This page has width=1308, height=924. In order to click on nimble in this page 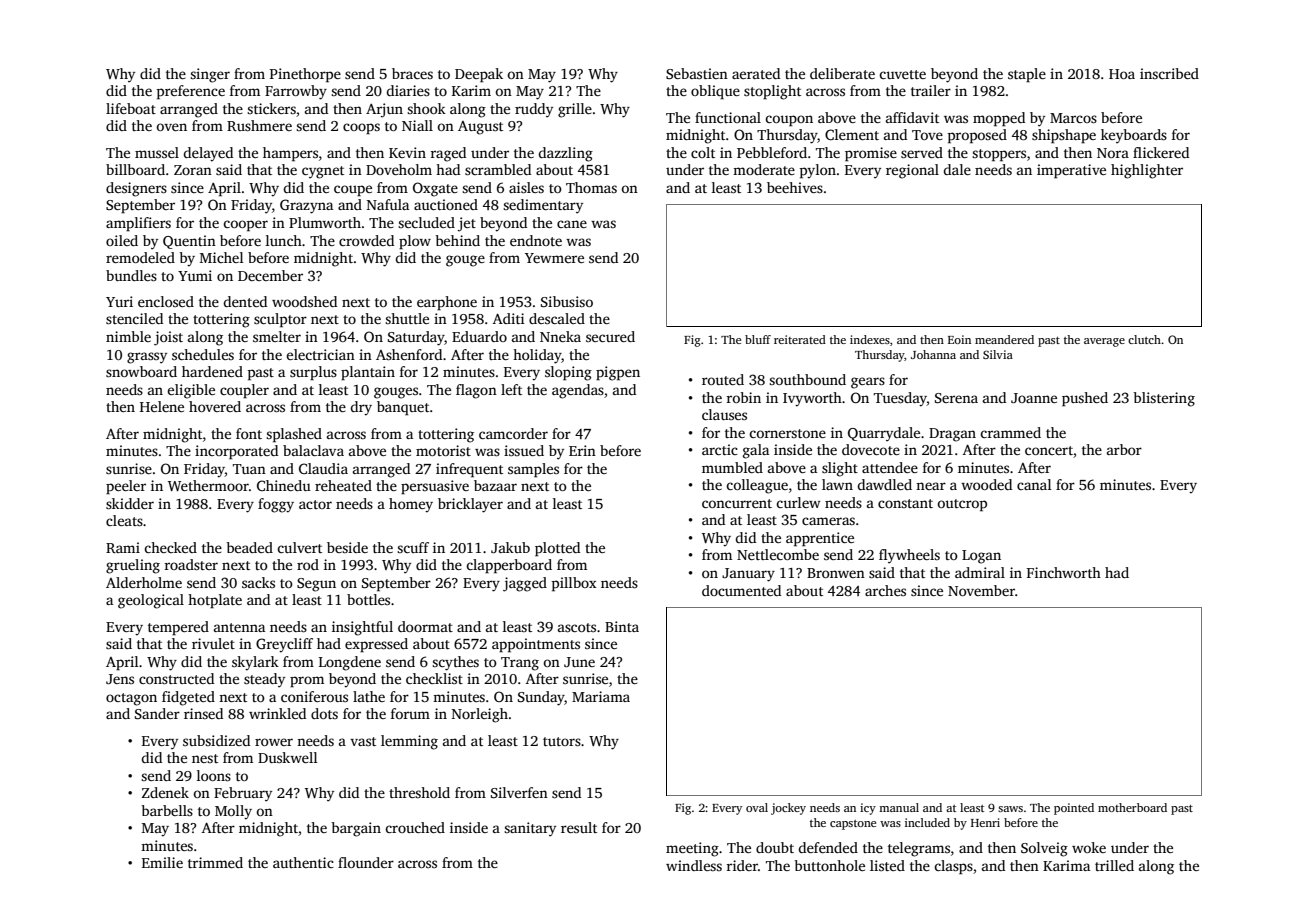, I will do `click(128, 336)`.
